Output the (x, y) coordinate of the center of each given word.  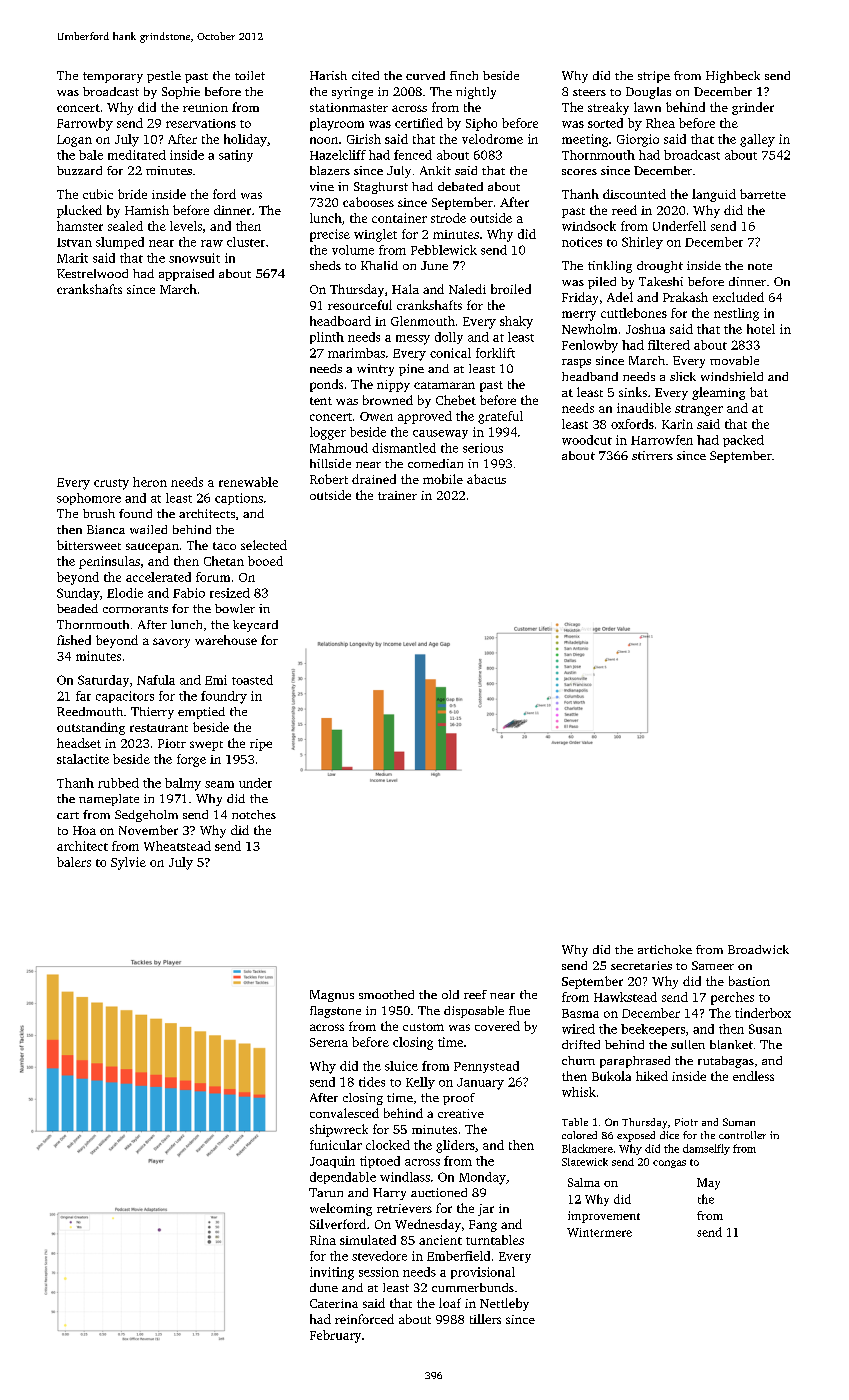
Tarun (326, 1192)
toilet (250, 75)
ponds (326, 385)
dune (324, 1287)
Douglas (648, 93)
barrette (763, 194)
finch (464, 75)
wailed (148, 529)
